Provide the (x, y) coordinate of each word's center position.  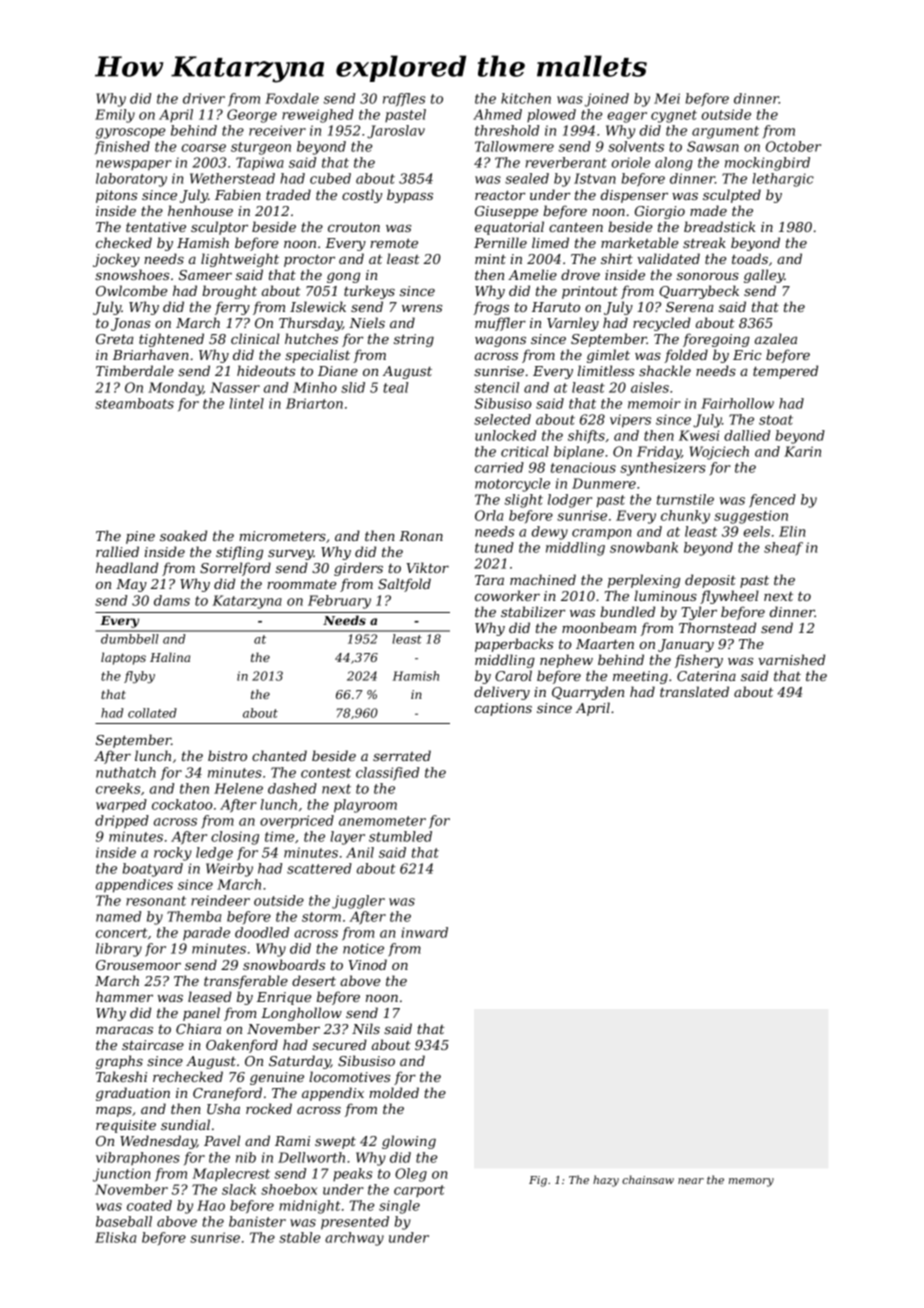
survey (291, 555)
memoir (654, 403)
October (793, 146)
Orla (489, 515)
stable (299, 1237)
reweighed (318, 116)
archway (354, 1239)
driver (204, 98)
